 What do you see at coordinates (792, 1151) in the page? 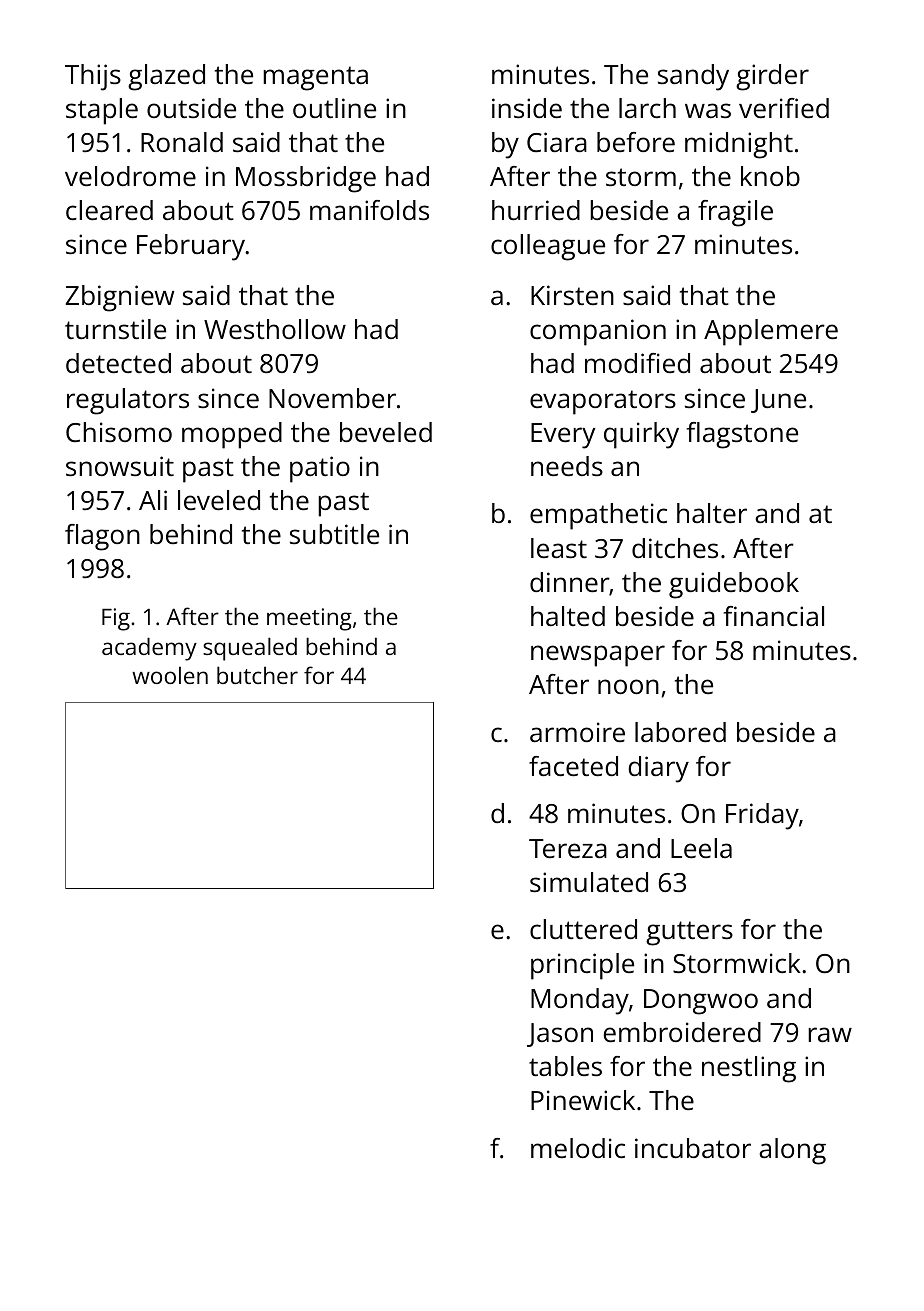
I see `along` at bounding box center [792, 1151].
